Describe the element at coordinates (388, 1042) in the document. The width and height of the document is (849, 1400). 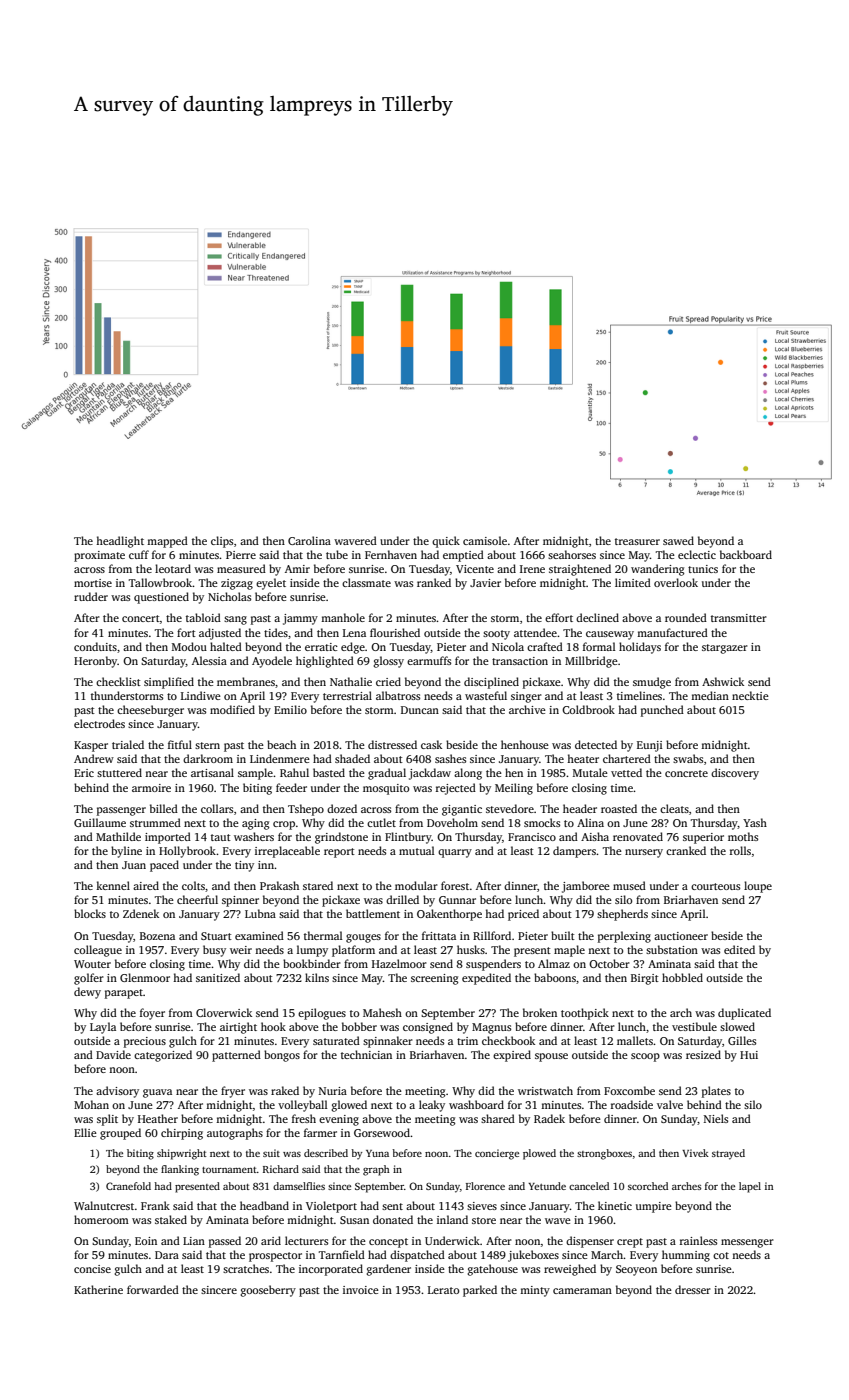
I see `spinnaker` at that location.
